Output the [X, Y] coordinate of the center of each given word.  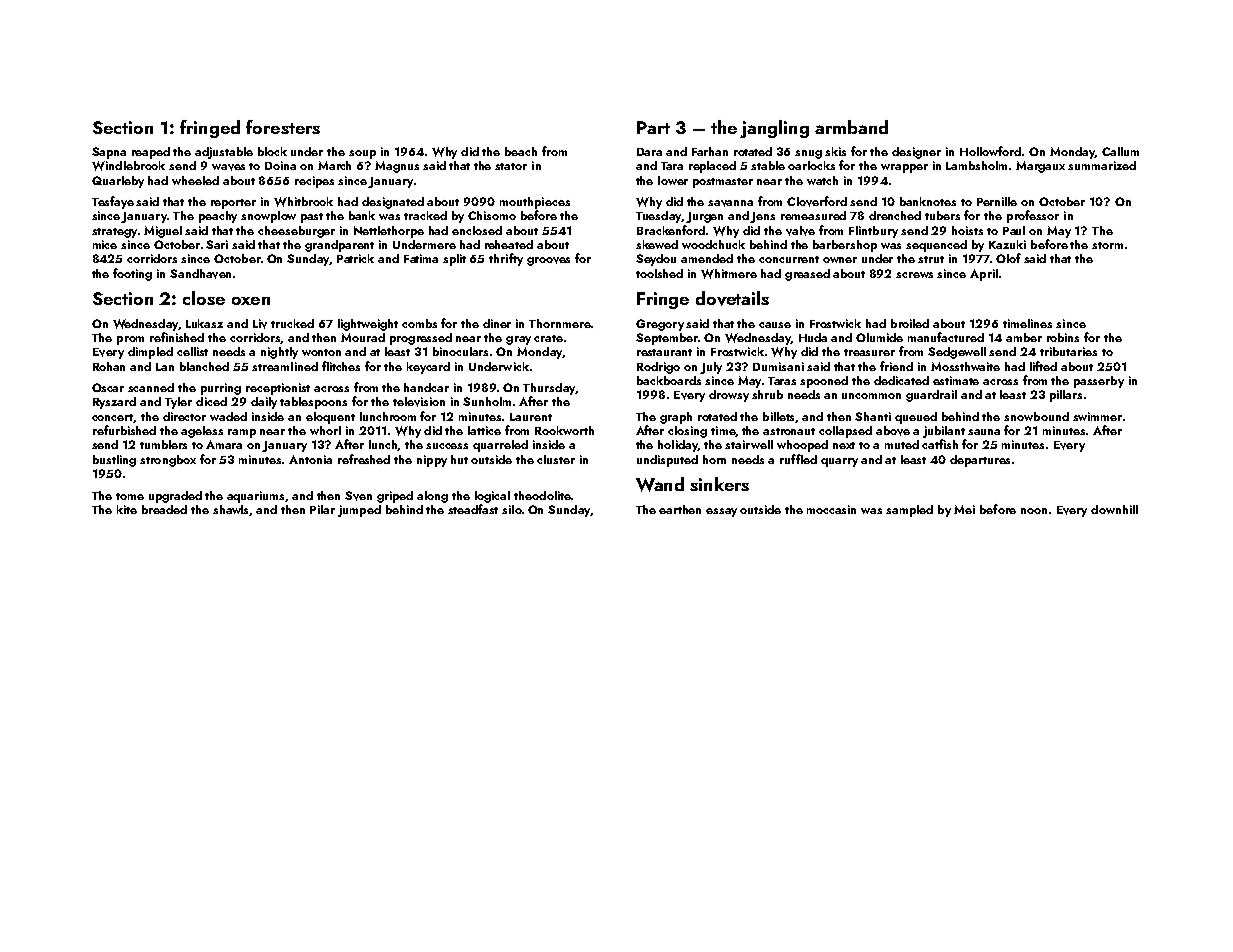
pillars [1066, 396]
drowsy [729, 396]
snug [808, 154]
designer [916, 153]
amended [707, 258]
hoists [967, 230]
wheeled [195, 180]
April [984, 275]
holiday [678, 446]
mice [105, 244]
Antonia [310, 459]
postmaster [723, 183]
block [272, 151]
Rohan [109, 366]
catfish [940, 444]
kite [127, 509]
